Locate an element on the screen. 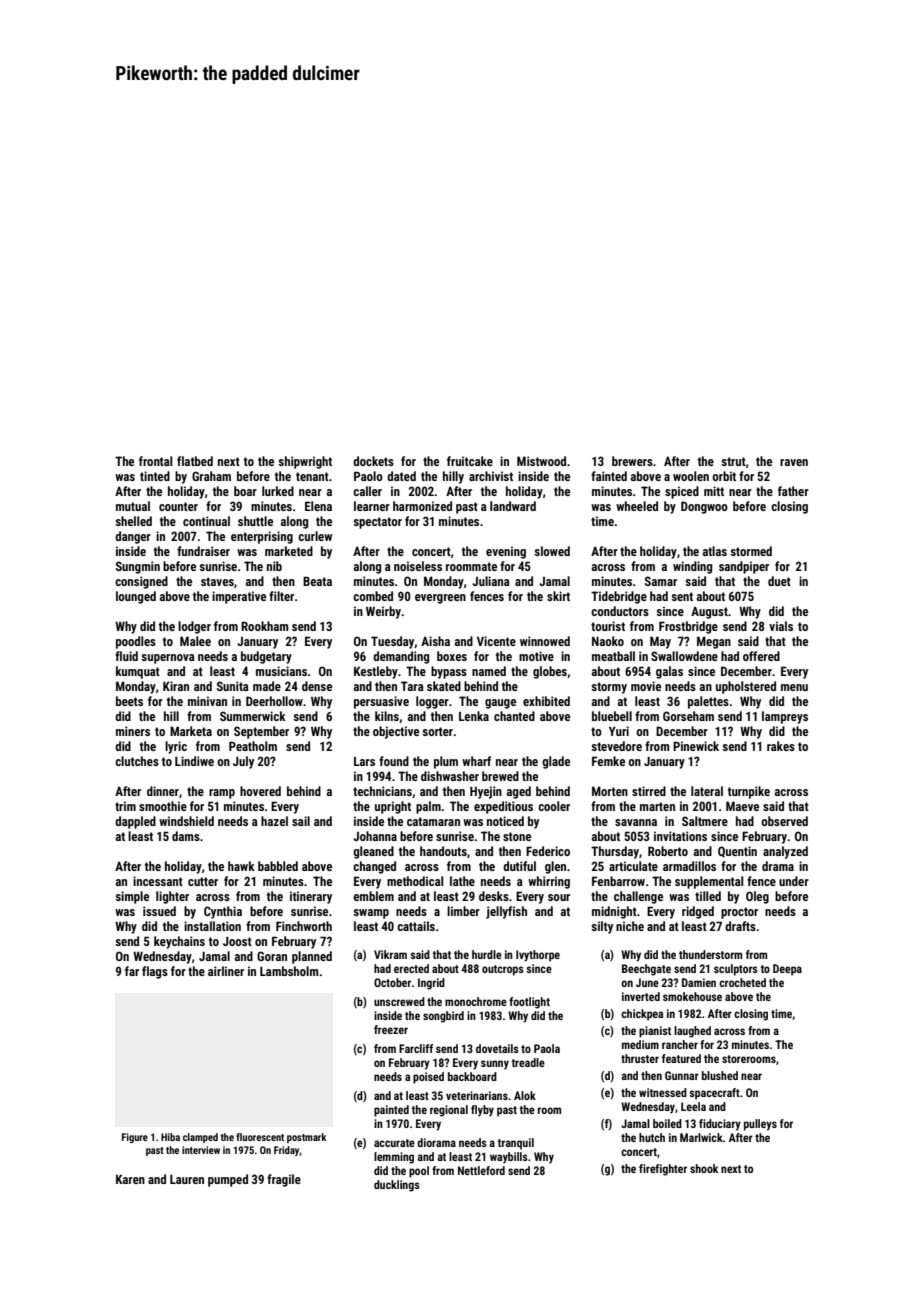 This screenshot has width=924, height=1308. Lauren is located at coordinates (187, 1179).
